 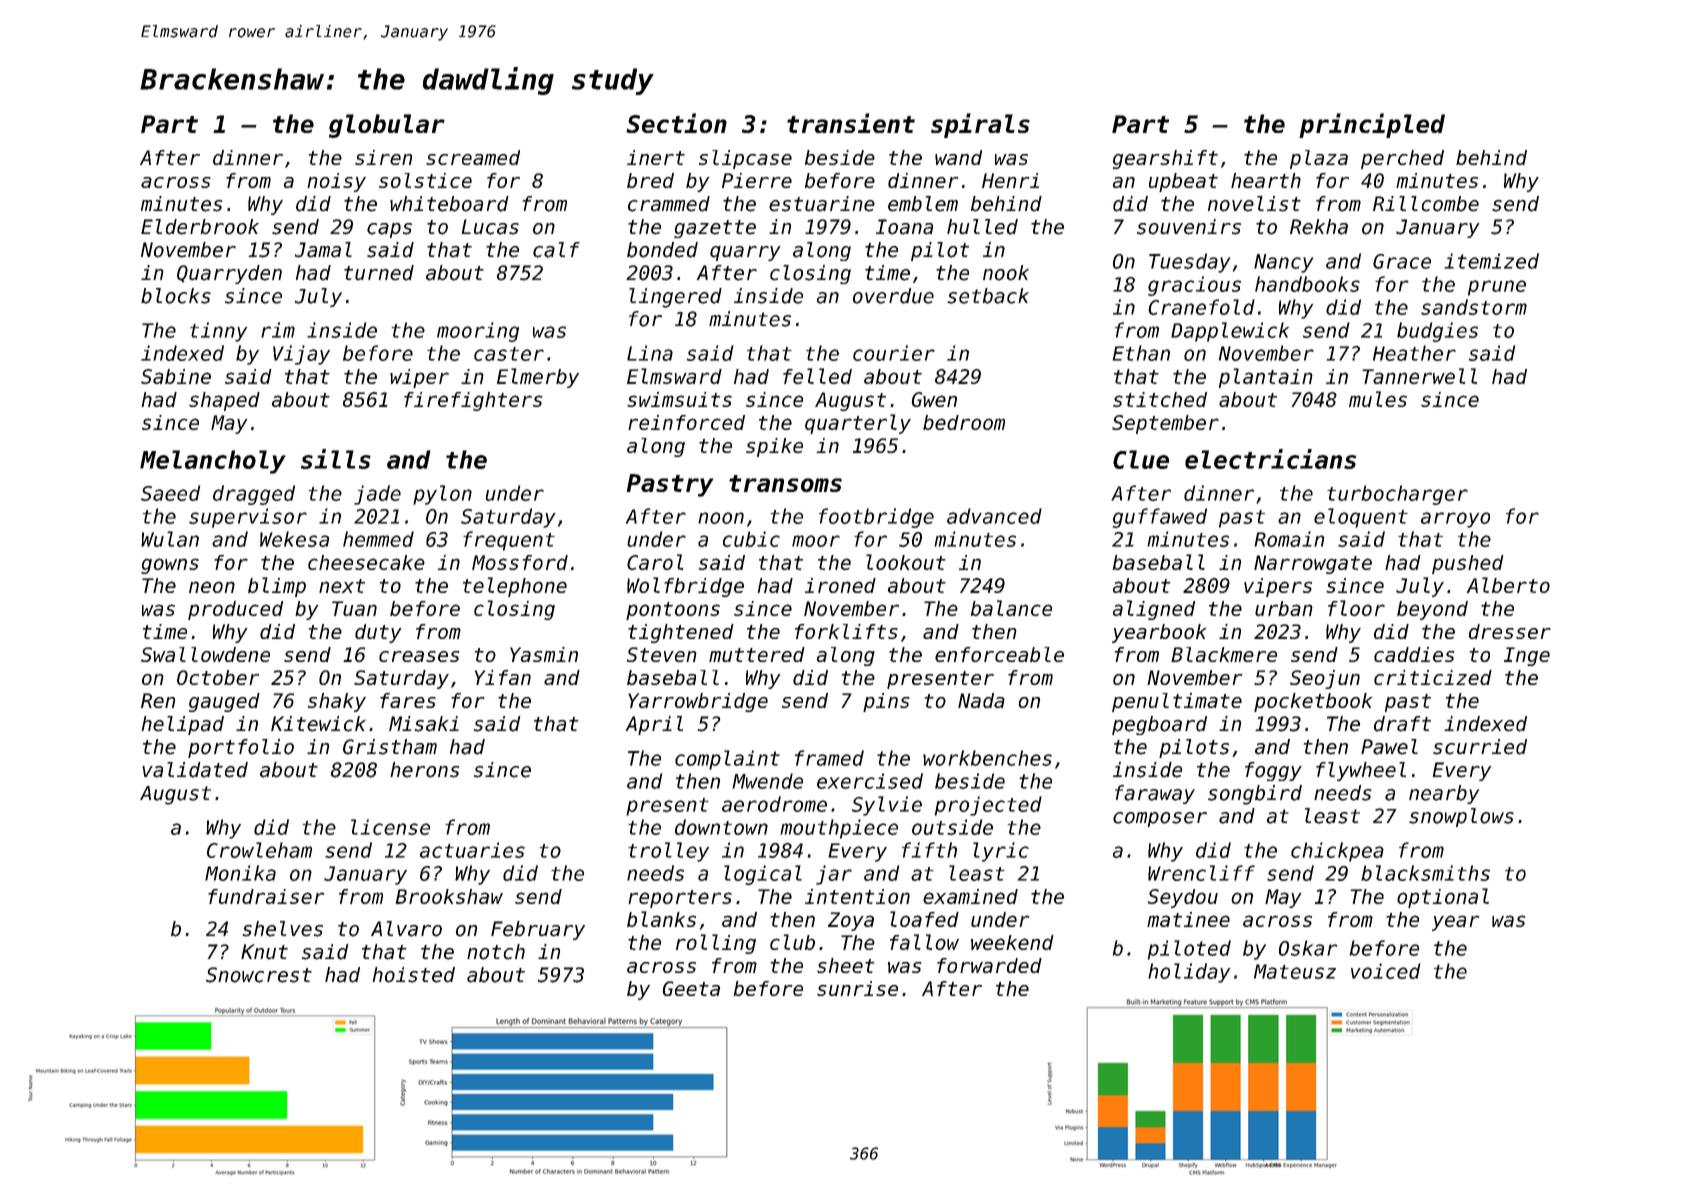 What do you see at coordinates (1319, 159) in the screenshot?
I see `plaza` at bounding box center [1319, 159].
